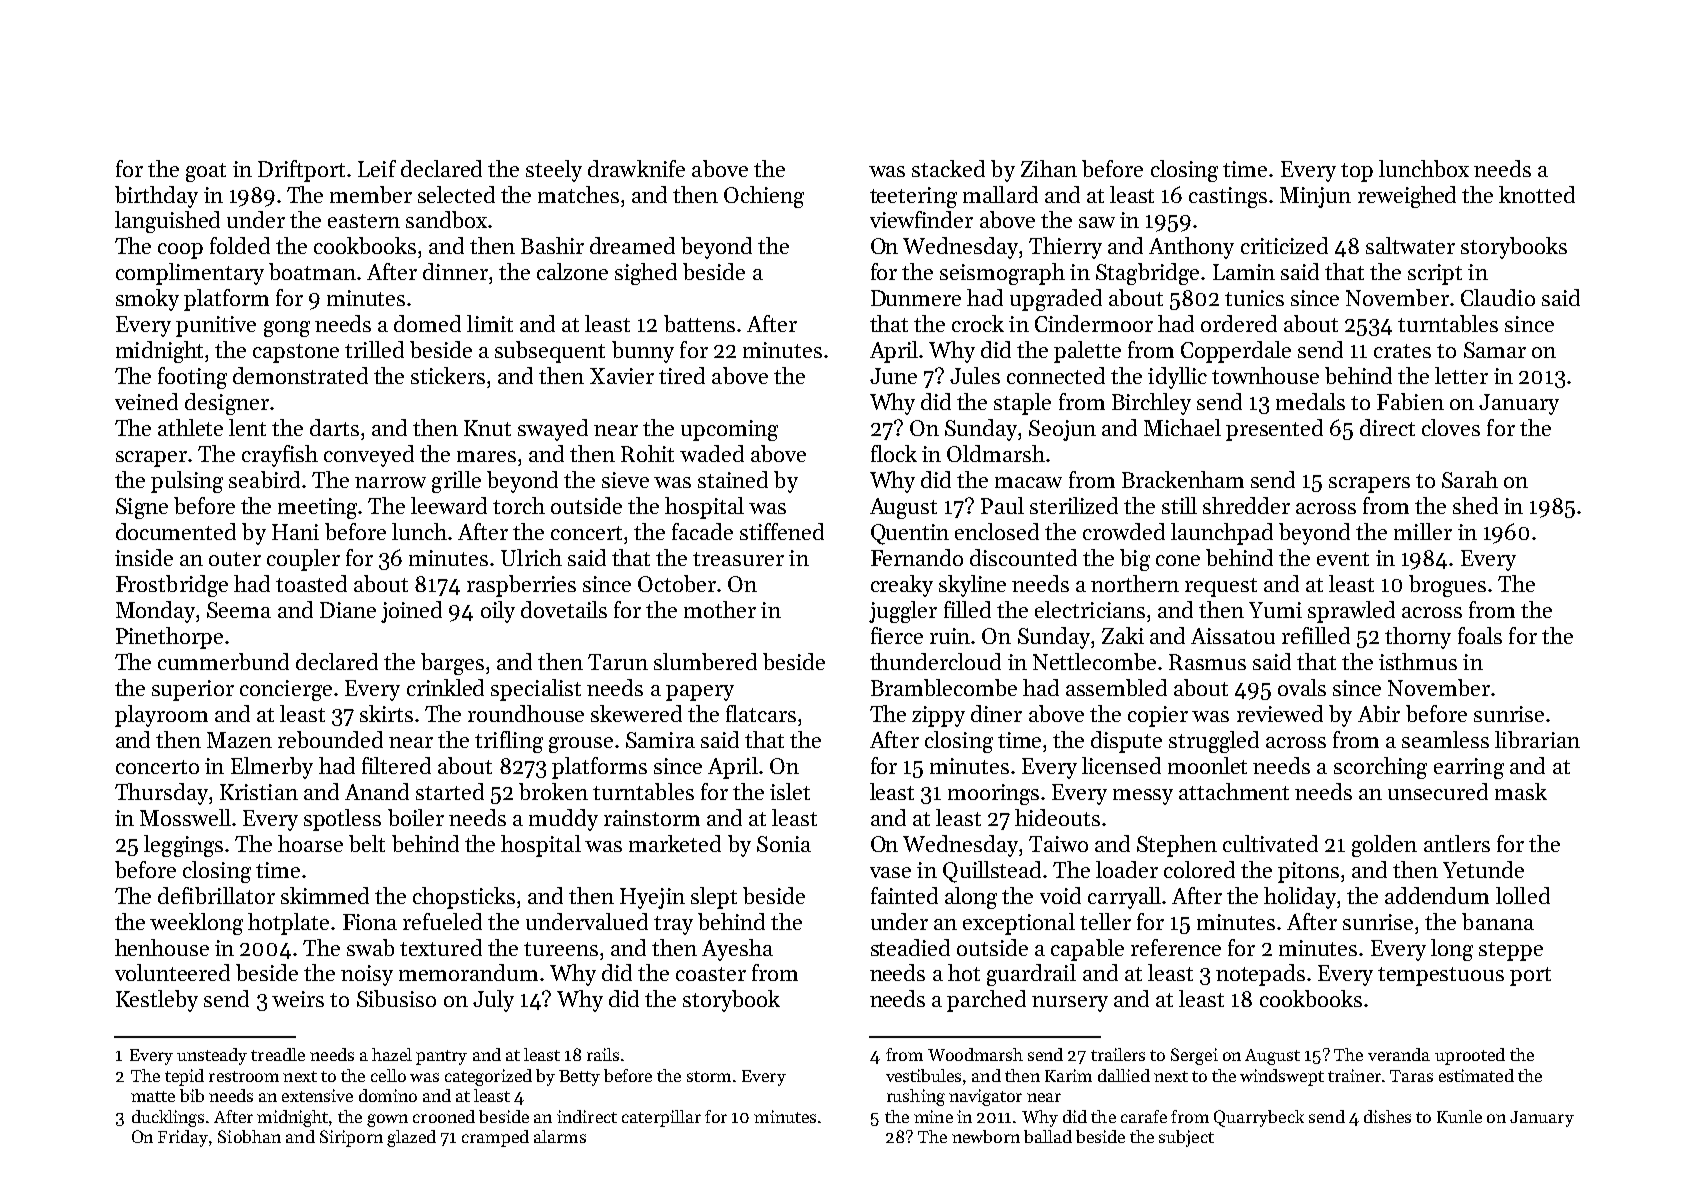  What do you see at coordinates (682, 375) in the screenshot?
I see `tired` at bounding box center [682, 375].
